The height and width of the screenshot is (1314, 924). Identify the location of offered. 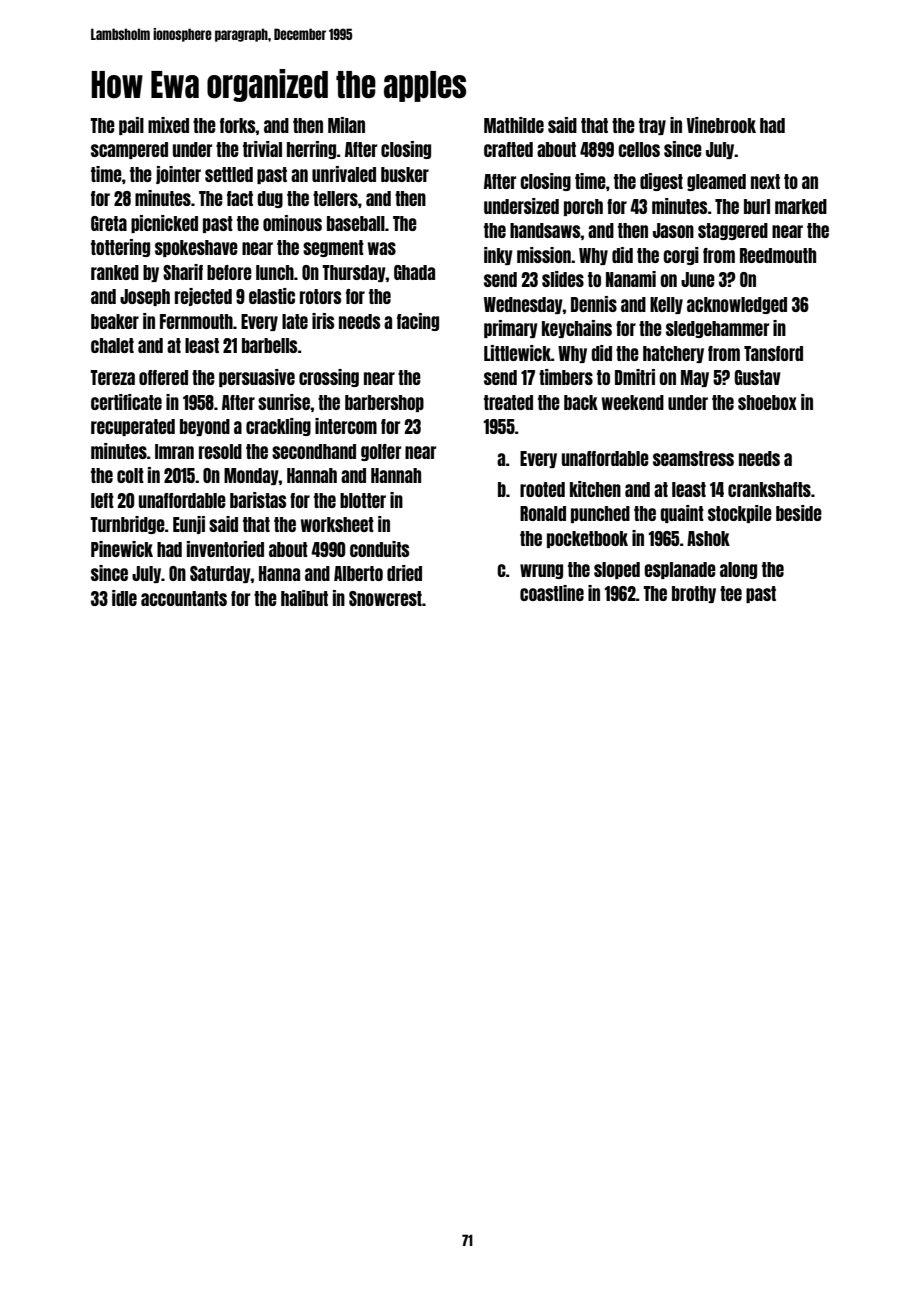
(163, 377).
